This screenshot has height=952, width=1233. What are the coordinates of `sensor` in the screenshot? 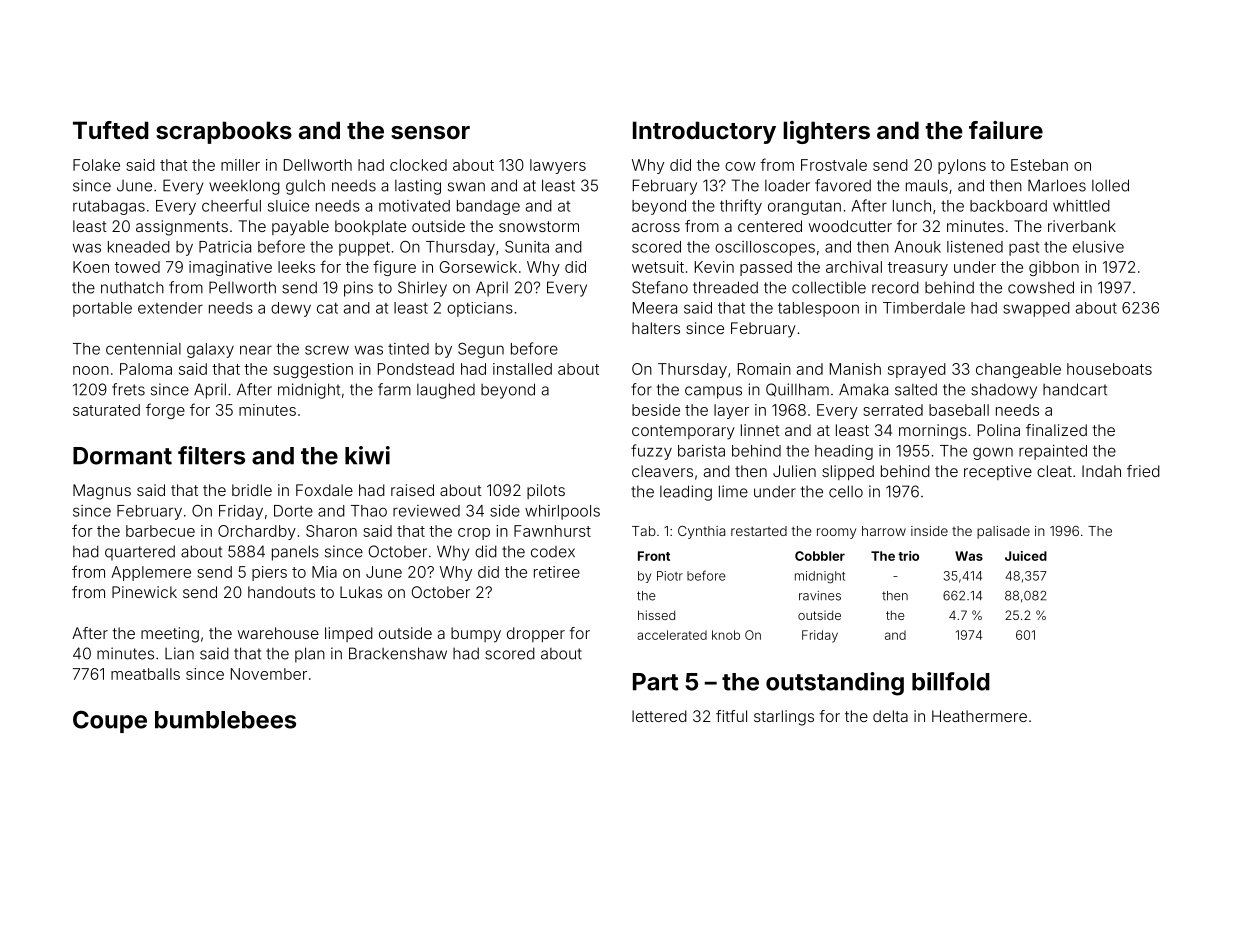 It's located at (430, 132).
